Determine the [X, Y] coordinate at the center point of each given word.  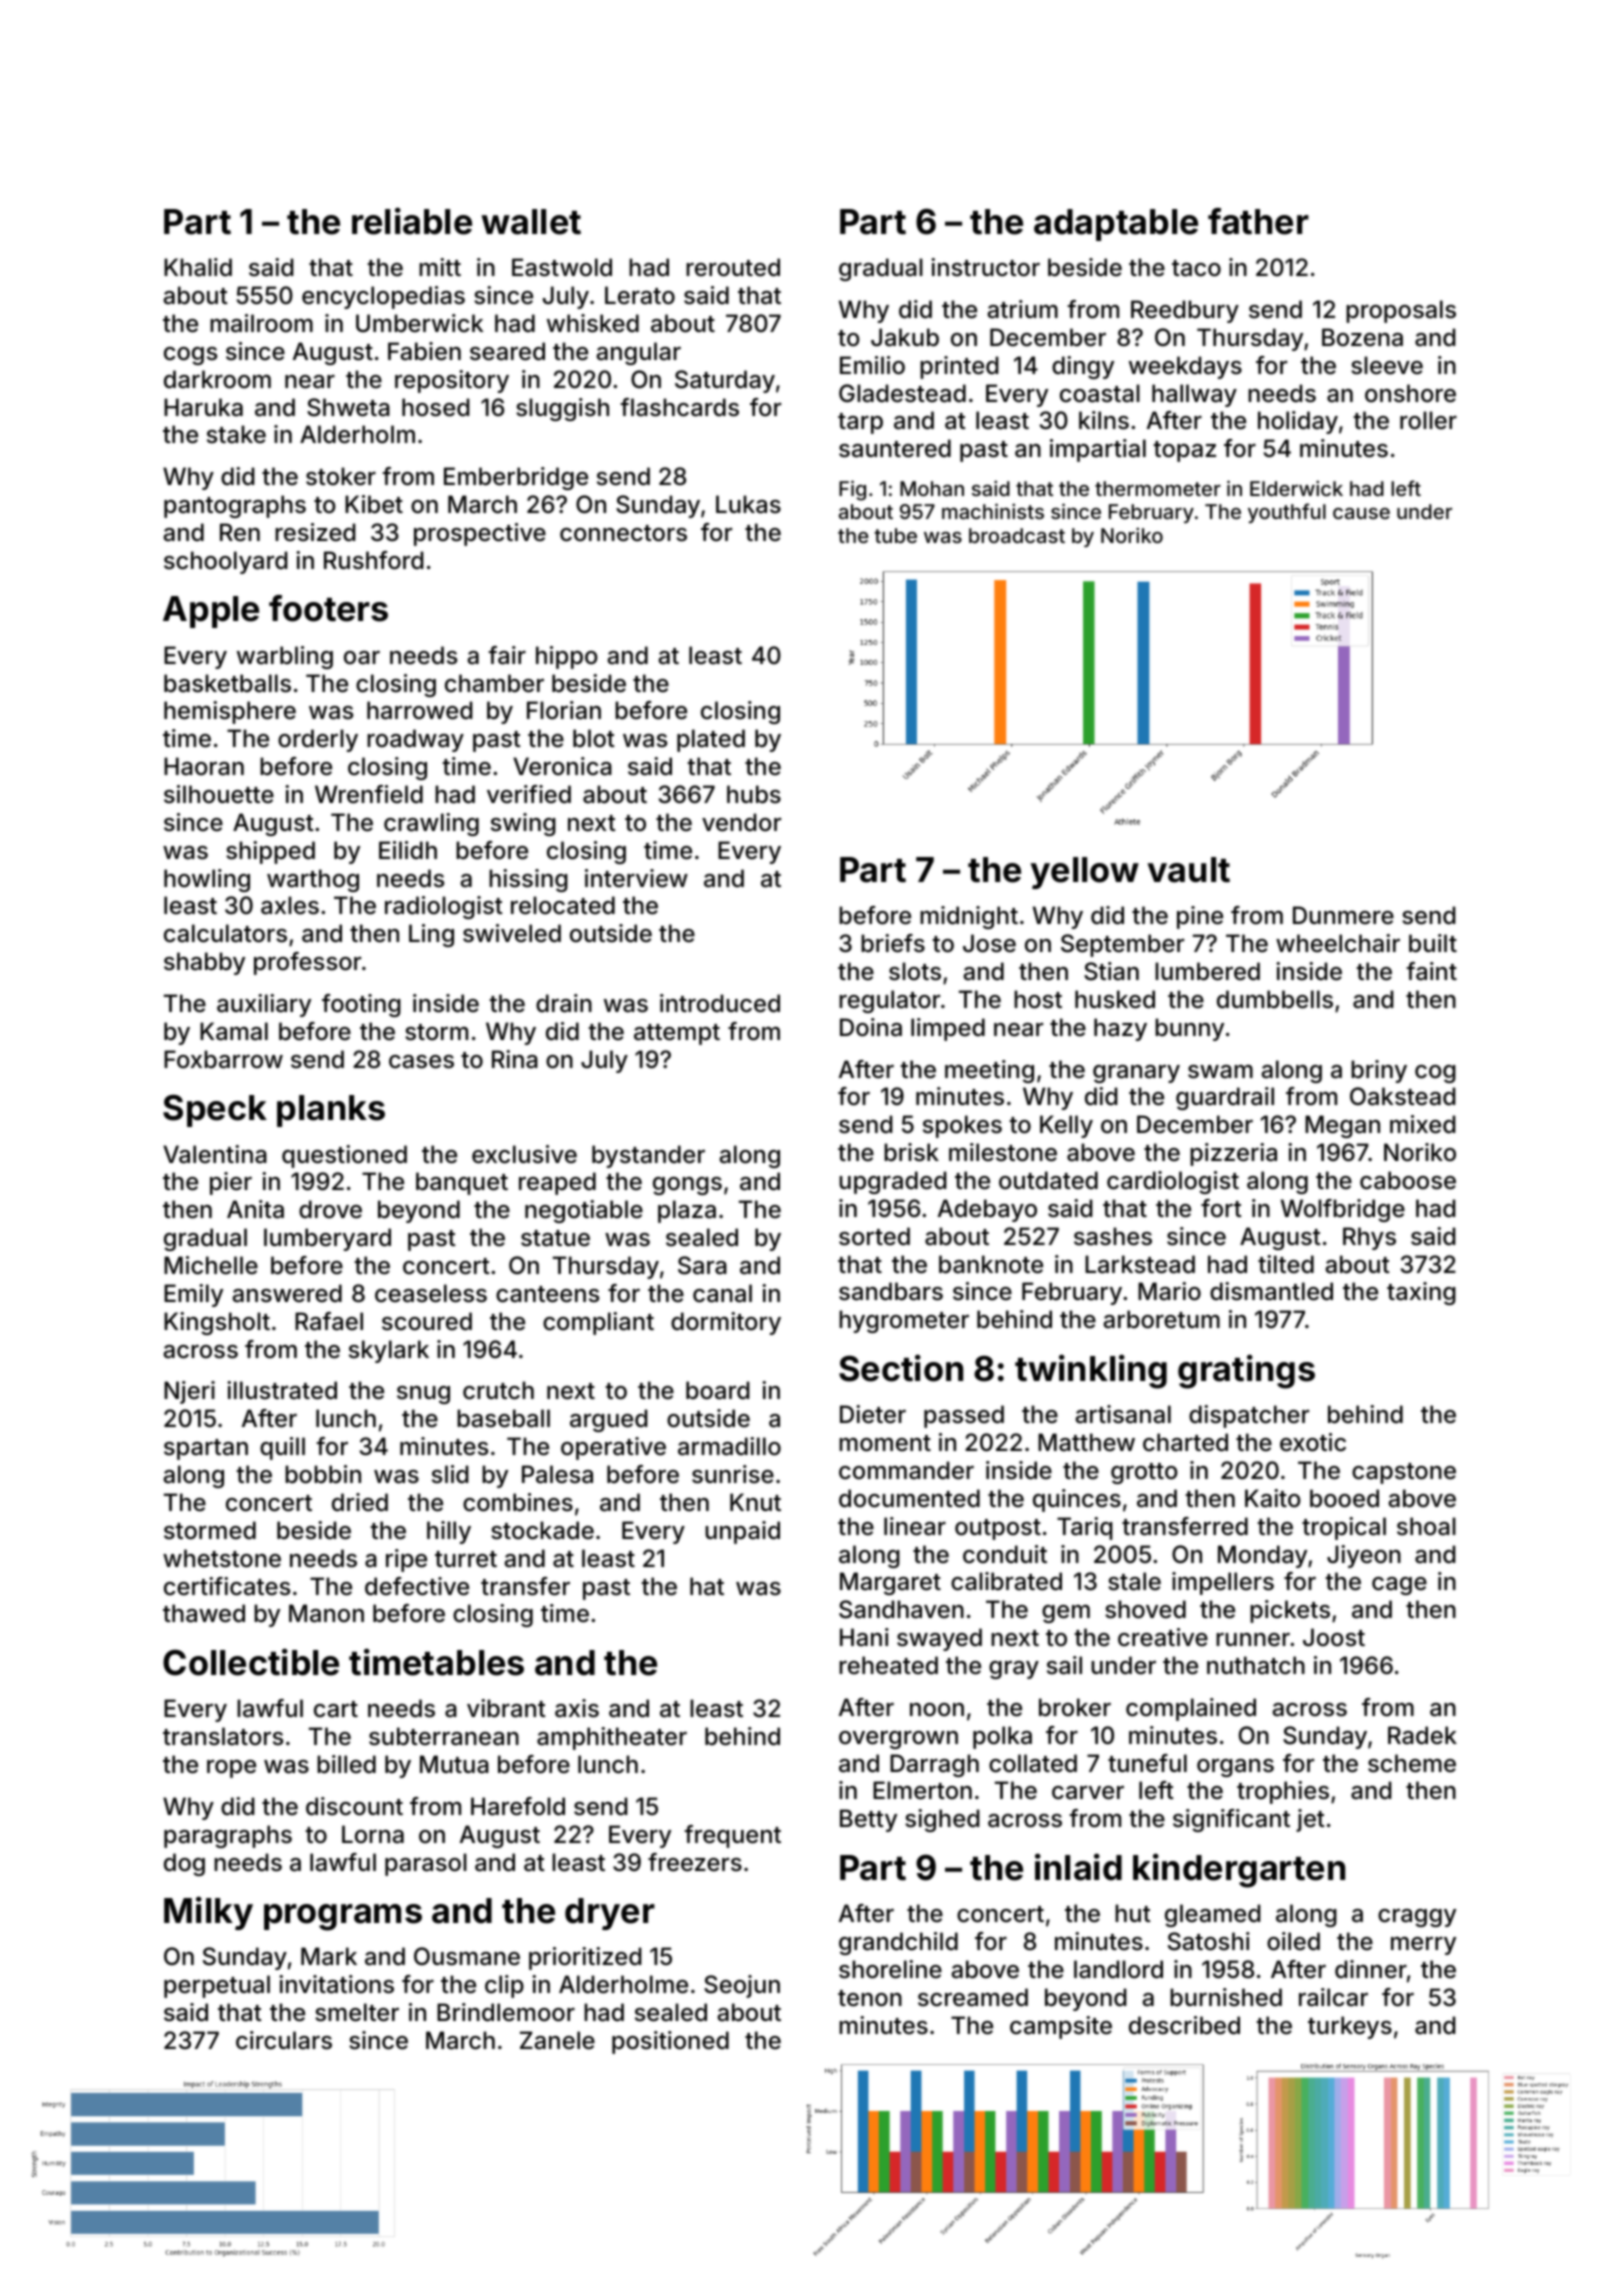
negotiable [584, 1211]
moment [885, 1443]
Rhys [1369, 1238]
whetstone [222, 1558]
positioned [670, 2042]
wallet [531, 222]
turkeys [1350, 2027]
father [1258, 221]
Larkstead [1140, 1264]
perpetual [217, 1986]
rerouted [733, 267]
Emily [193, 1295]
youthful [1287, 513]
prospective [480, 534]
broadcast [1017, 535]
